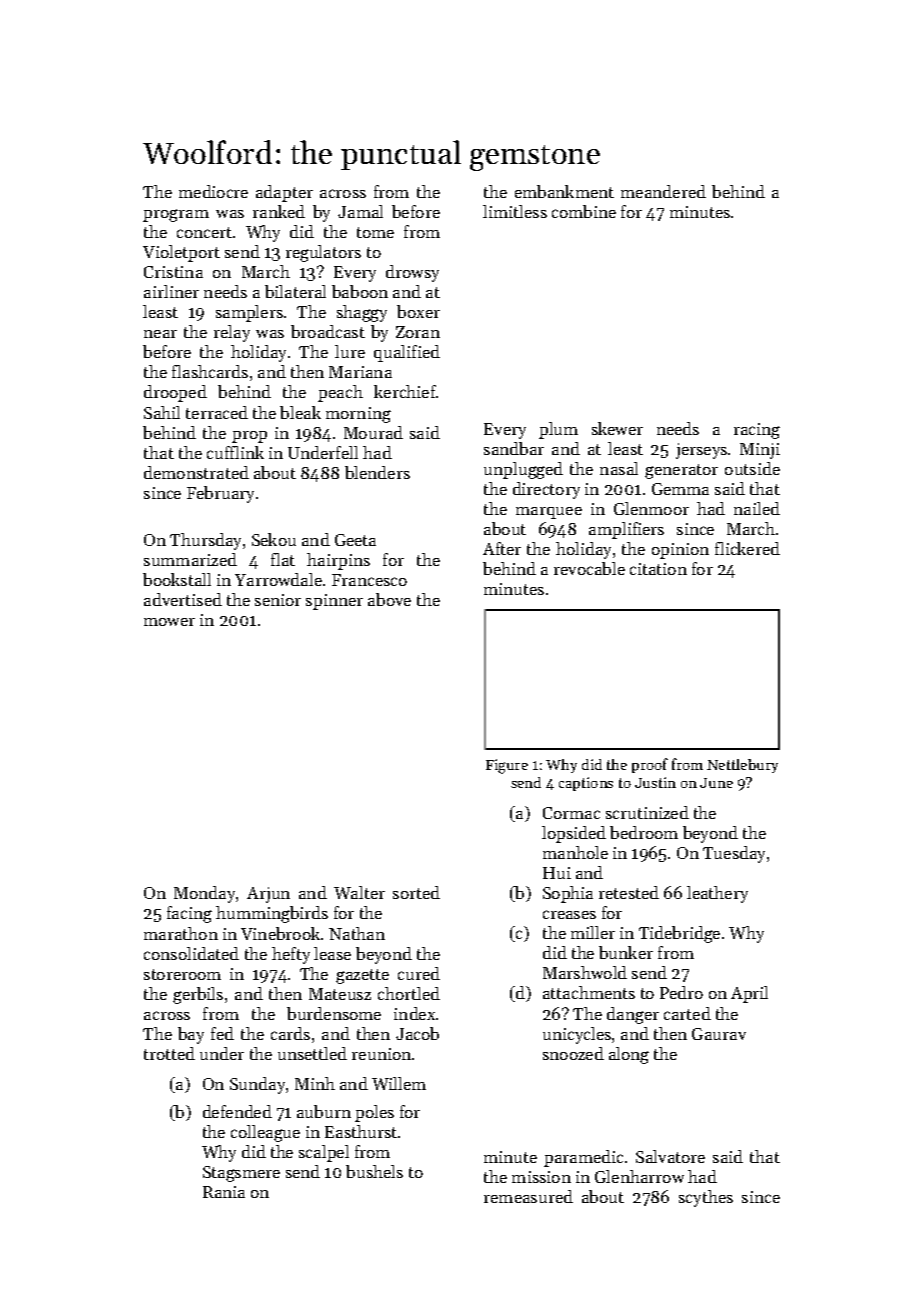  What do you see at coordinates (169, 622) in the screenshot?
I see `mower` at bounding box center [169, 622].
